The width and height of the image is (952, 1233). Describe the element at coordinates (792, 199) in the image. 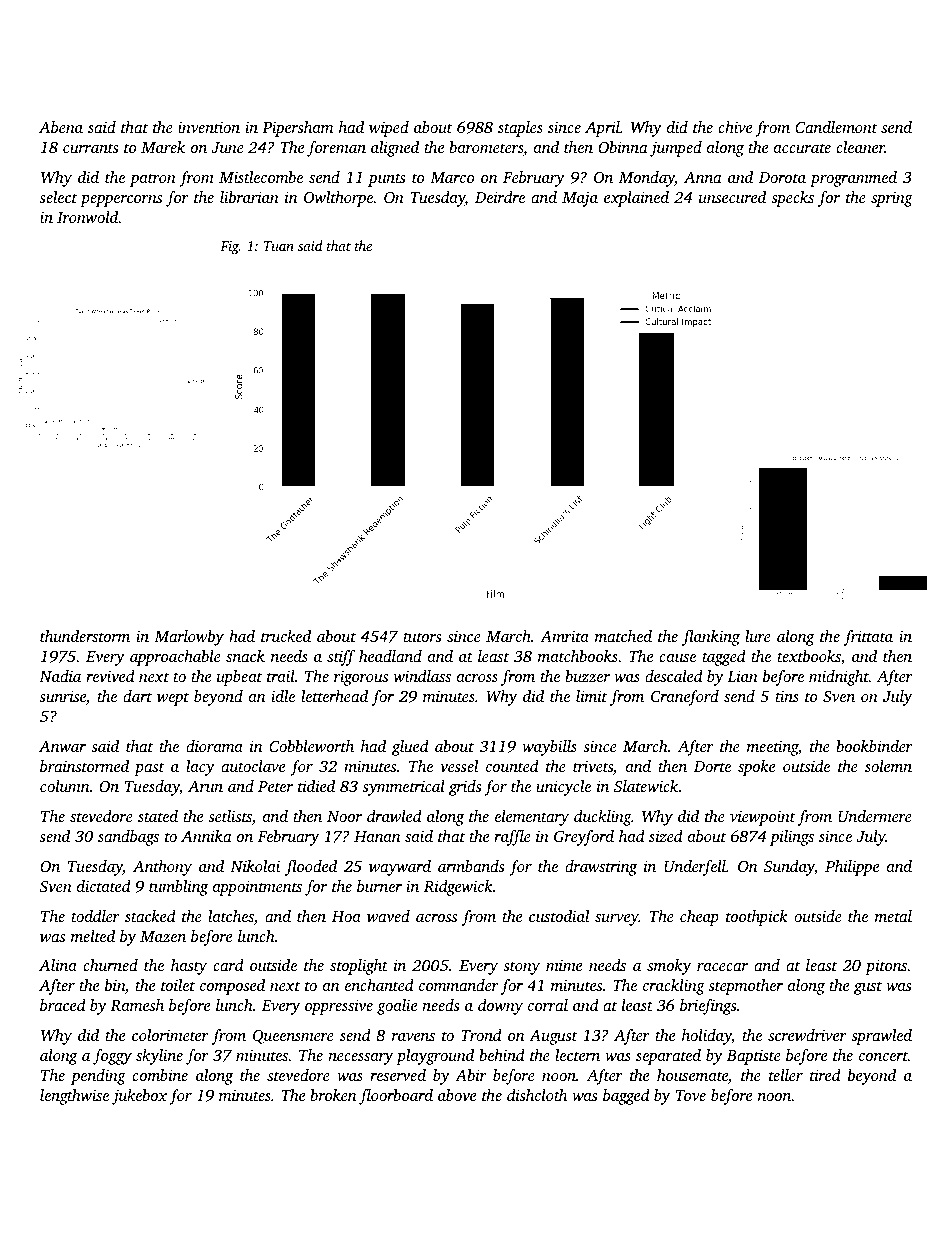

I see `specks` at that location.
